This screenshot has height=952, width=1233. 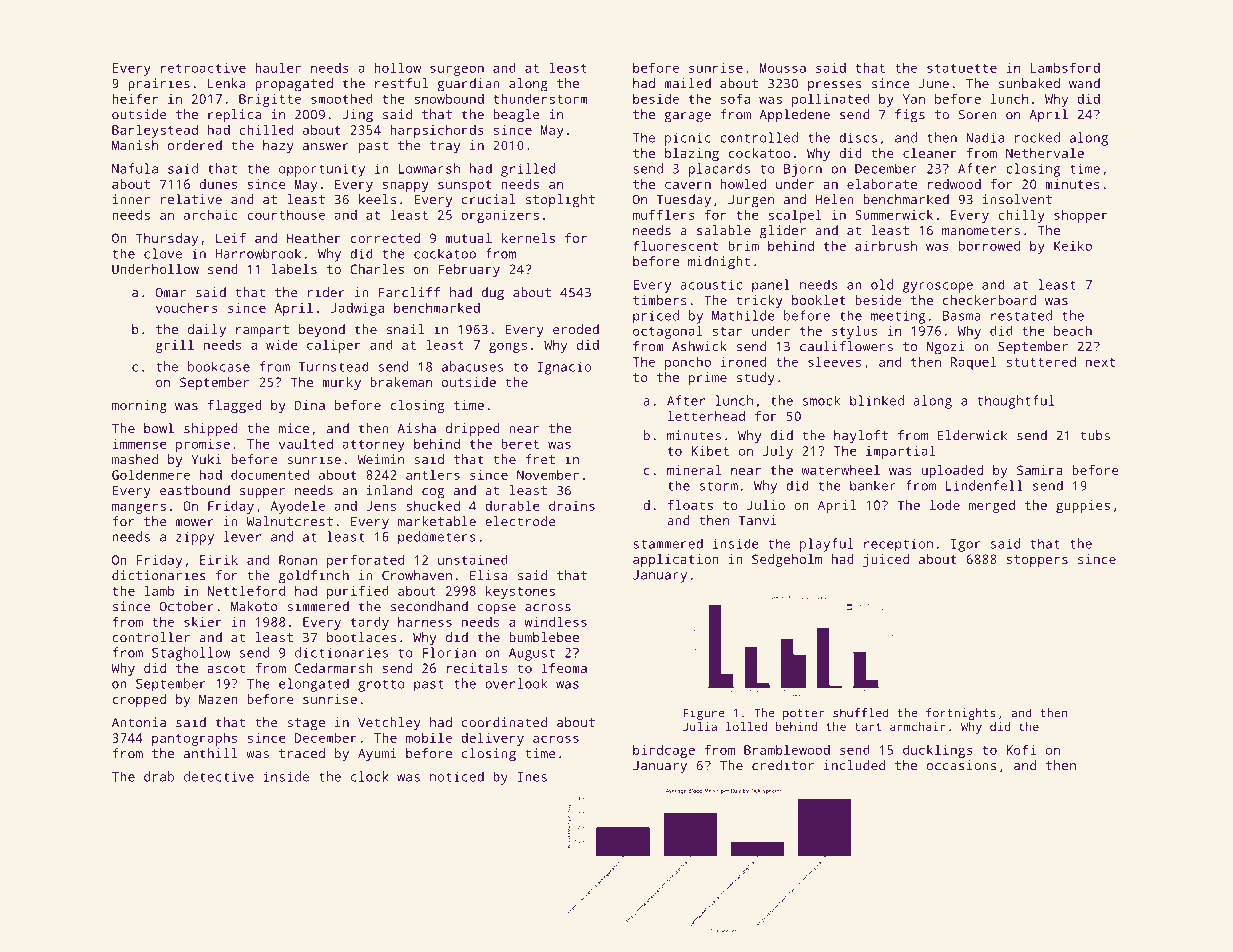 I want to click on drab, so click(x=159, y=776).
